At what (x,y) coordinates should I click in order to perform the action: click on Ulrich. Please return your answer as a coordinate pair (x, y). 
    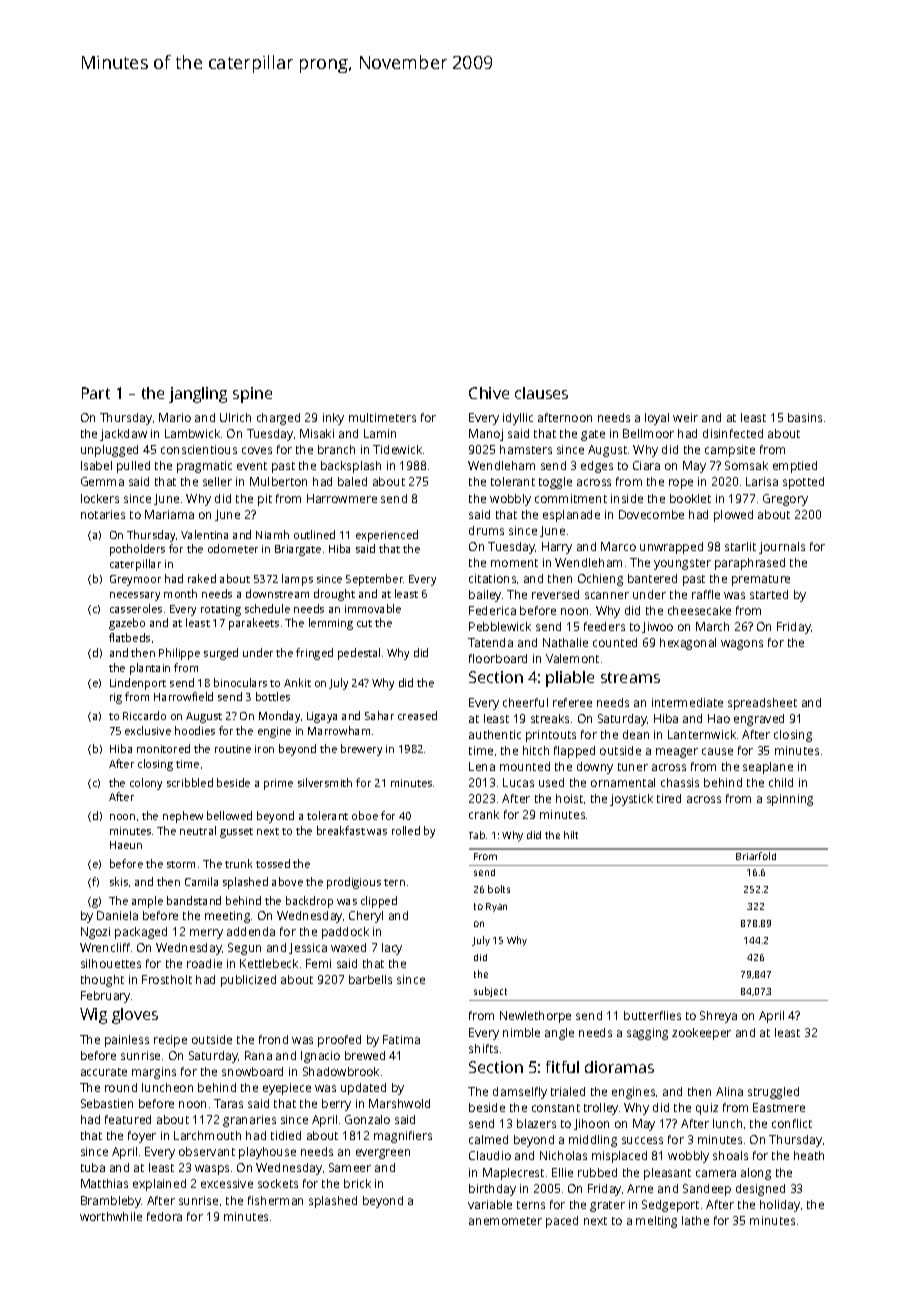
    Looking at the image, I should click on (235, 417).
